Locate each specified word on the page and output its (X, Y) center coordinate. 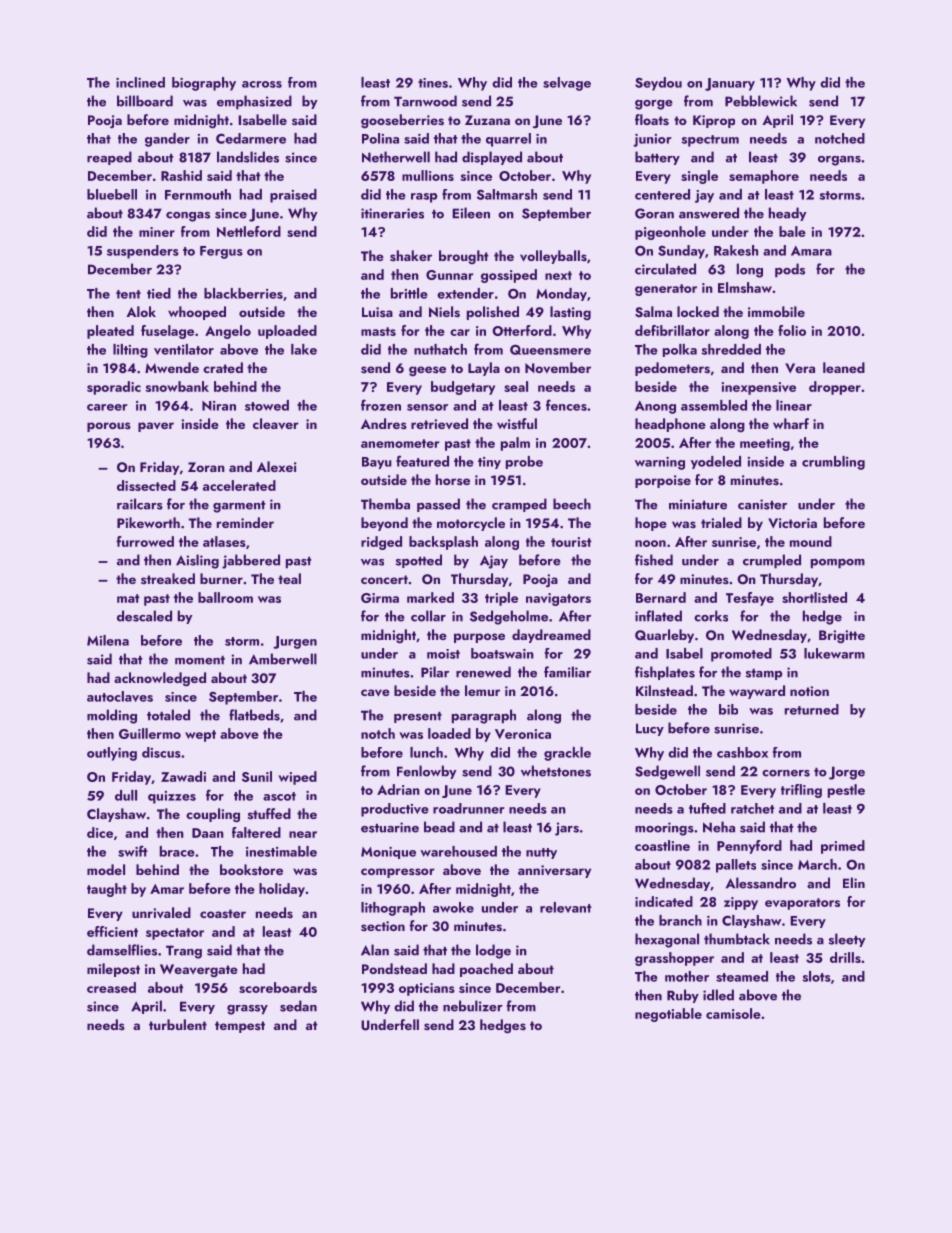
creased (111, 987)
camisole (733, 1013)
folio (792, 330)
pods (790, 270)
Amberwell (283, 659)
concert (384, 579)
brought (464, 257)
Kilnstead (664, 690)
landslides (248, 157)
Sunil (257, 776)
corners (786, 773)
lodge (493, 951)
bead (439, 827)
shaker (411, 256)
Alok (141, 311)
